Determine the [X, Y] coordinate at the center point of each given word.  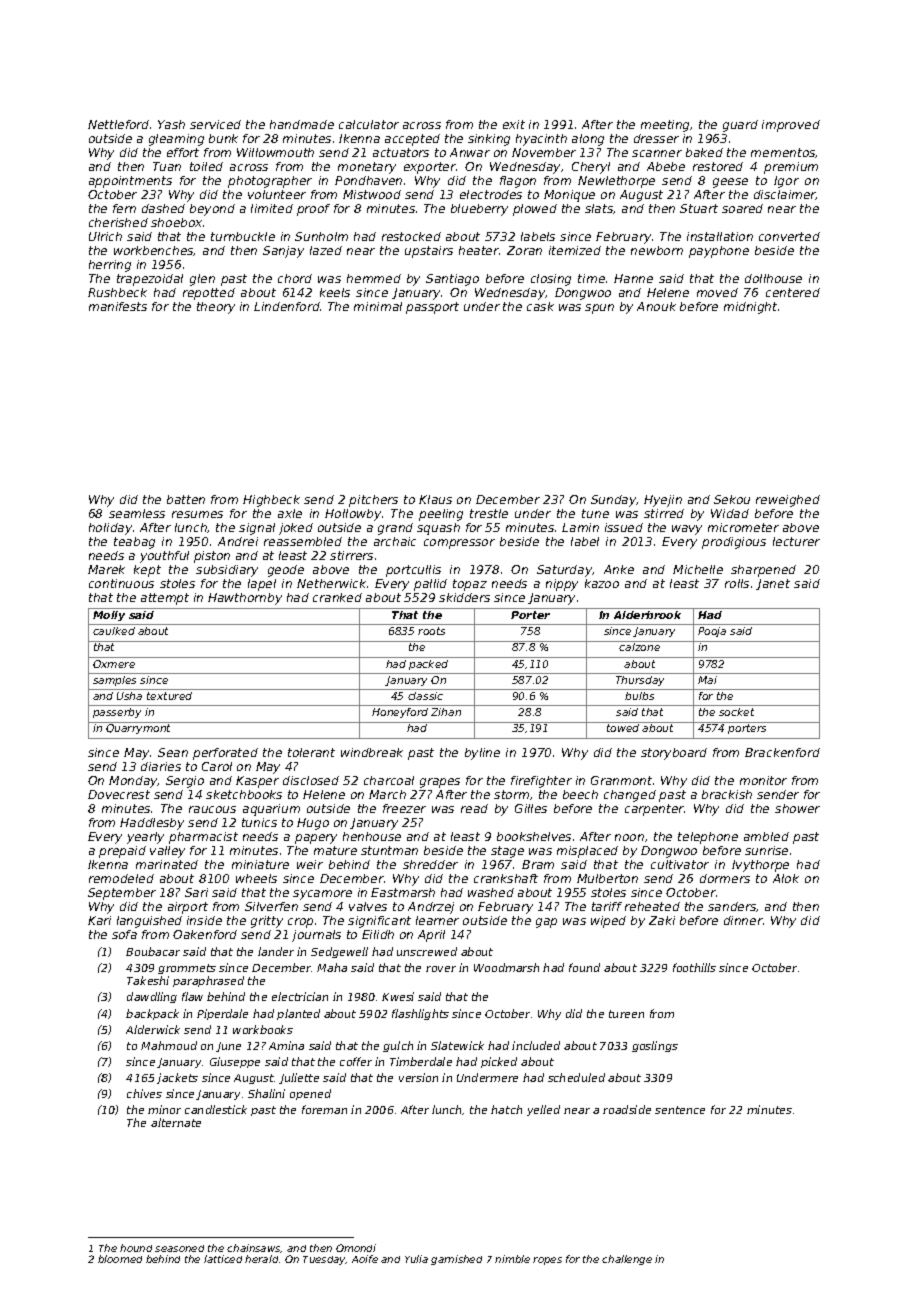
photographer [270, 182]
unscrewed [427, 951]
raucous [212, 809]
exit [514, 124]
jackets [177, 1078]
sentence [680, 1110]
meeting [666, 126]
